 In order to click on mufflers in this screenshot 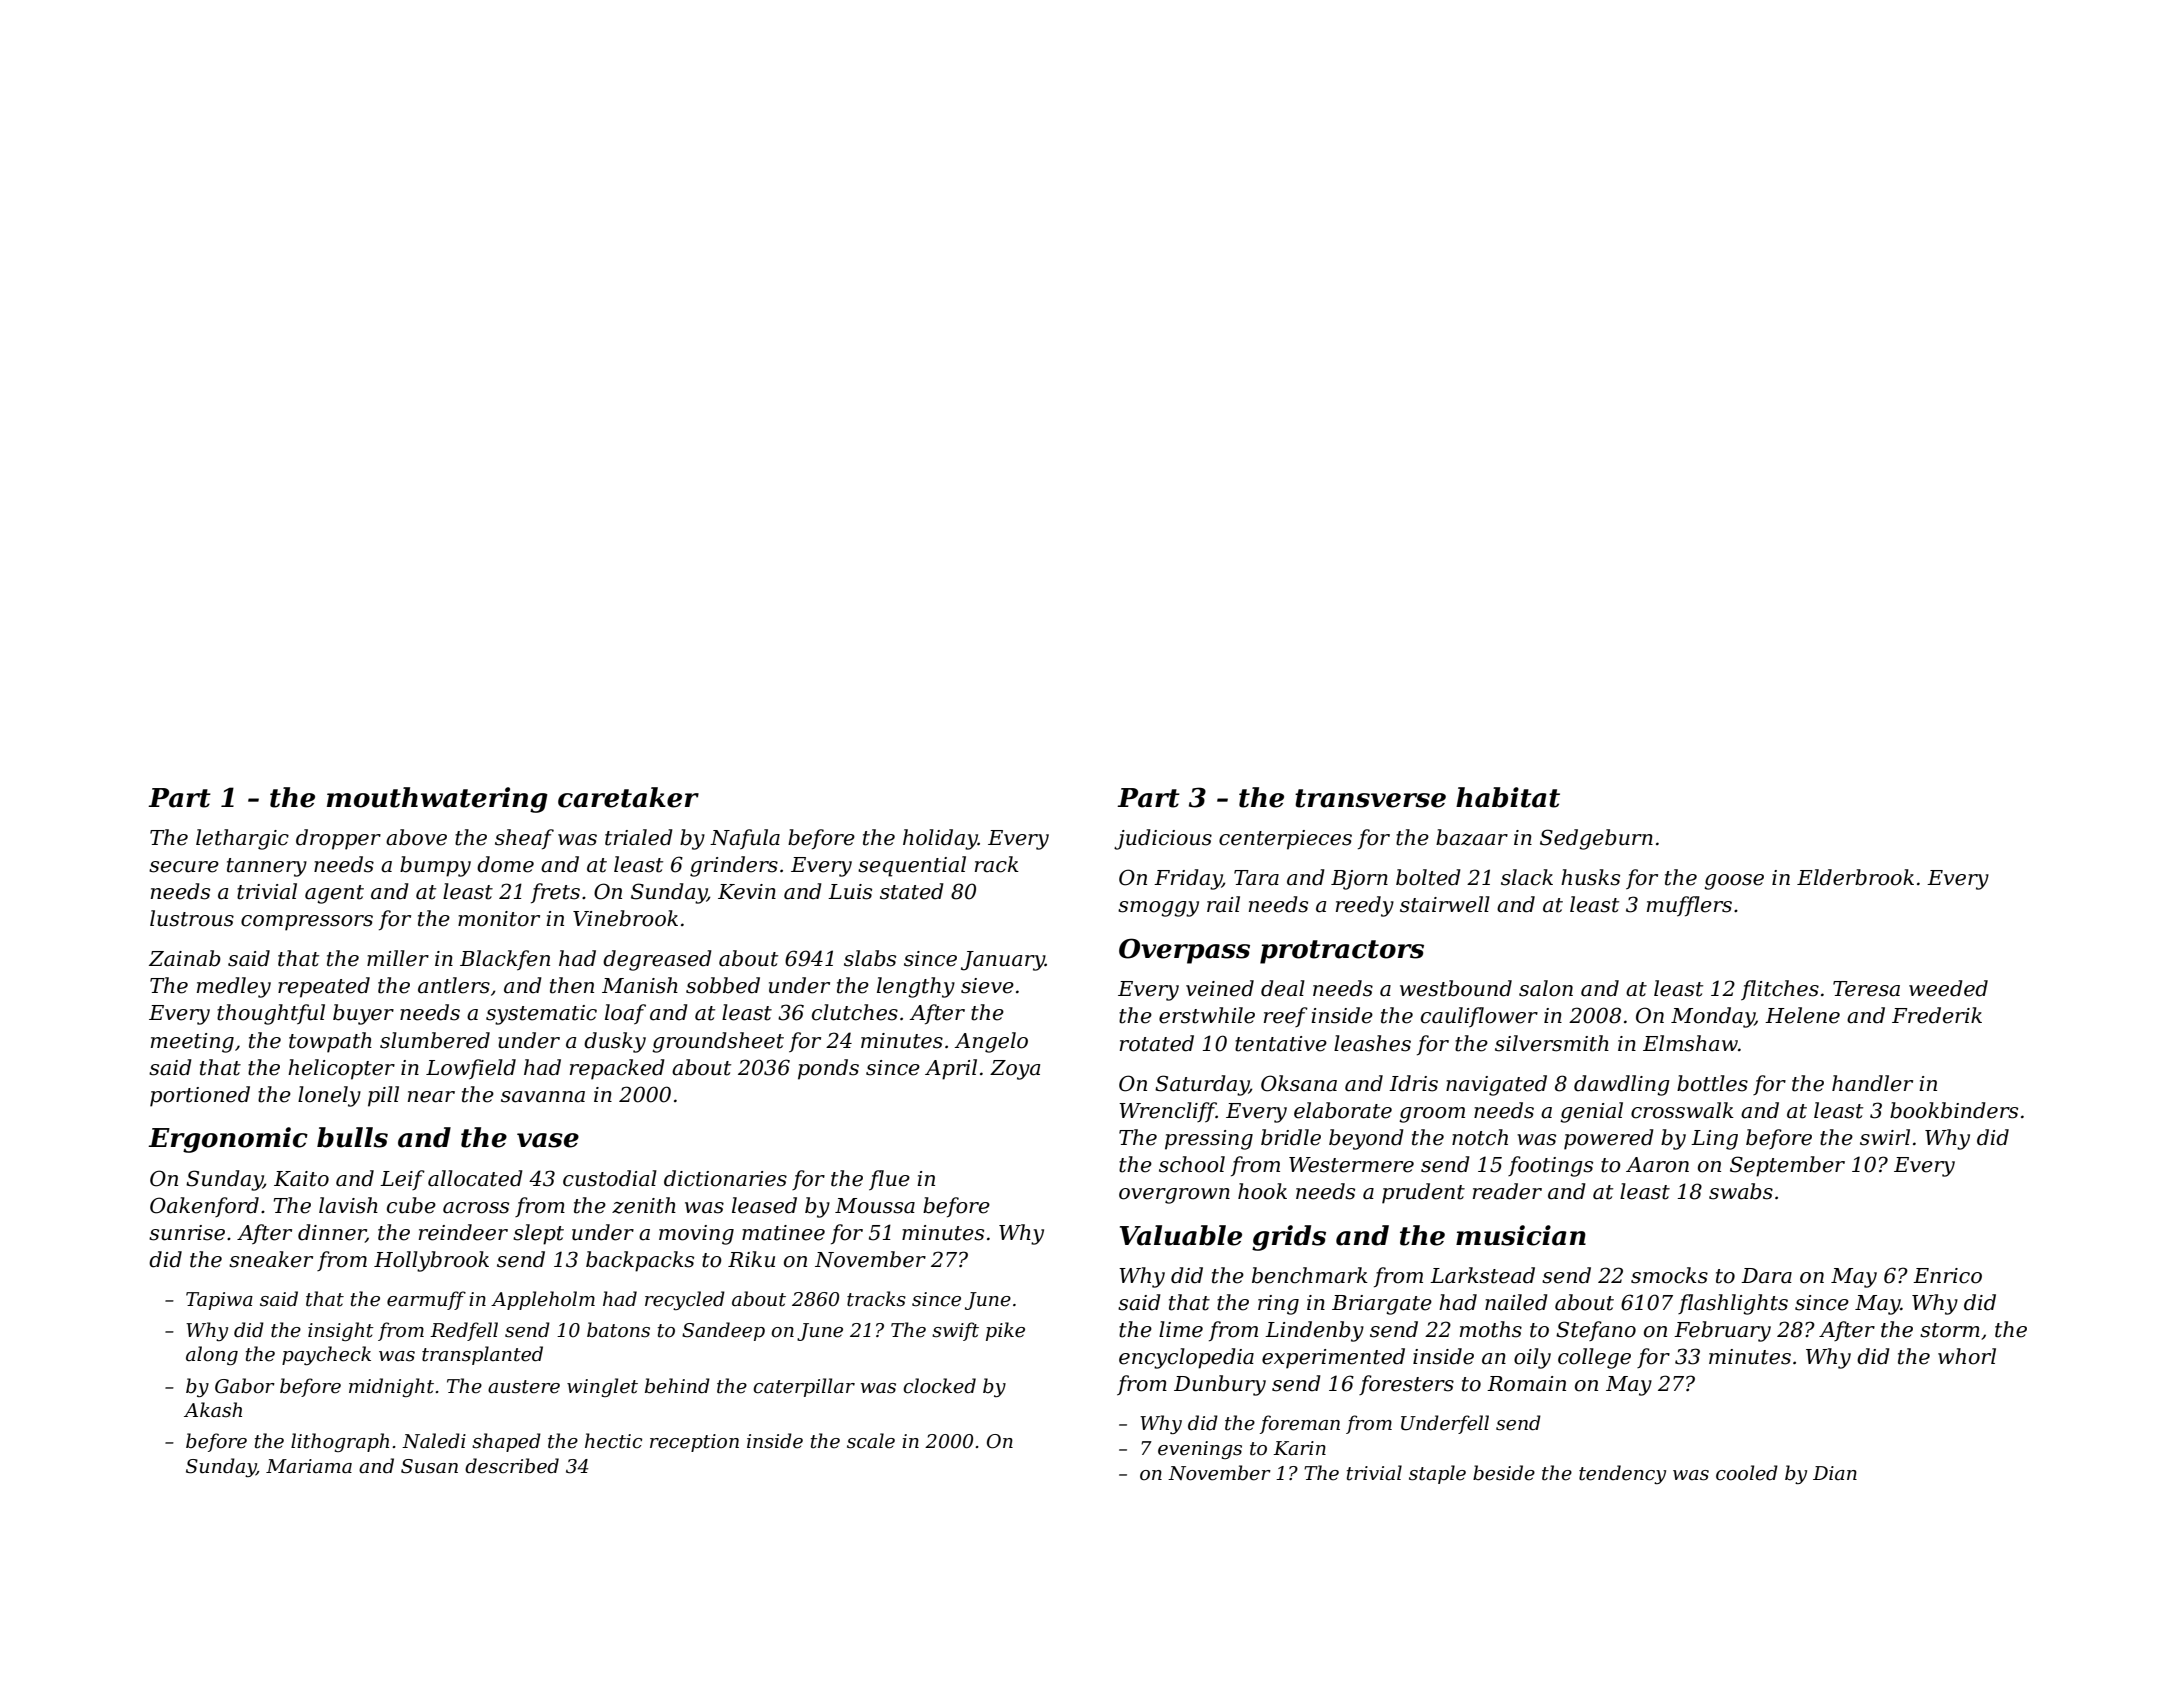, I will do `click(1689, 906)`.
